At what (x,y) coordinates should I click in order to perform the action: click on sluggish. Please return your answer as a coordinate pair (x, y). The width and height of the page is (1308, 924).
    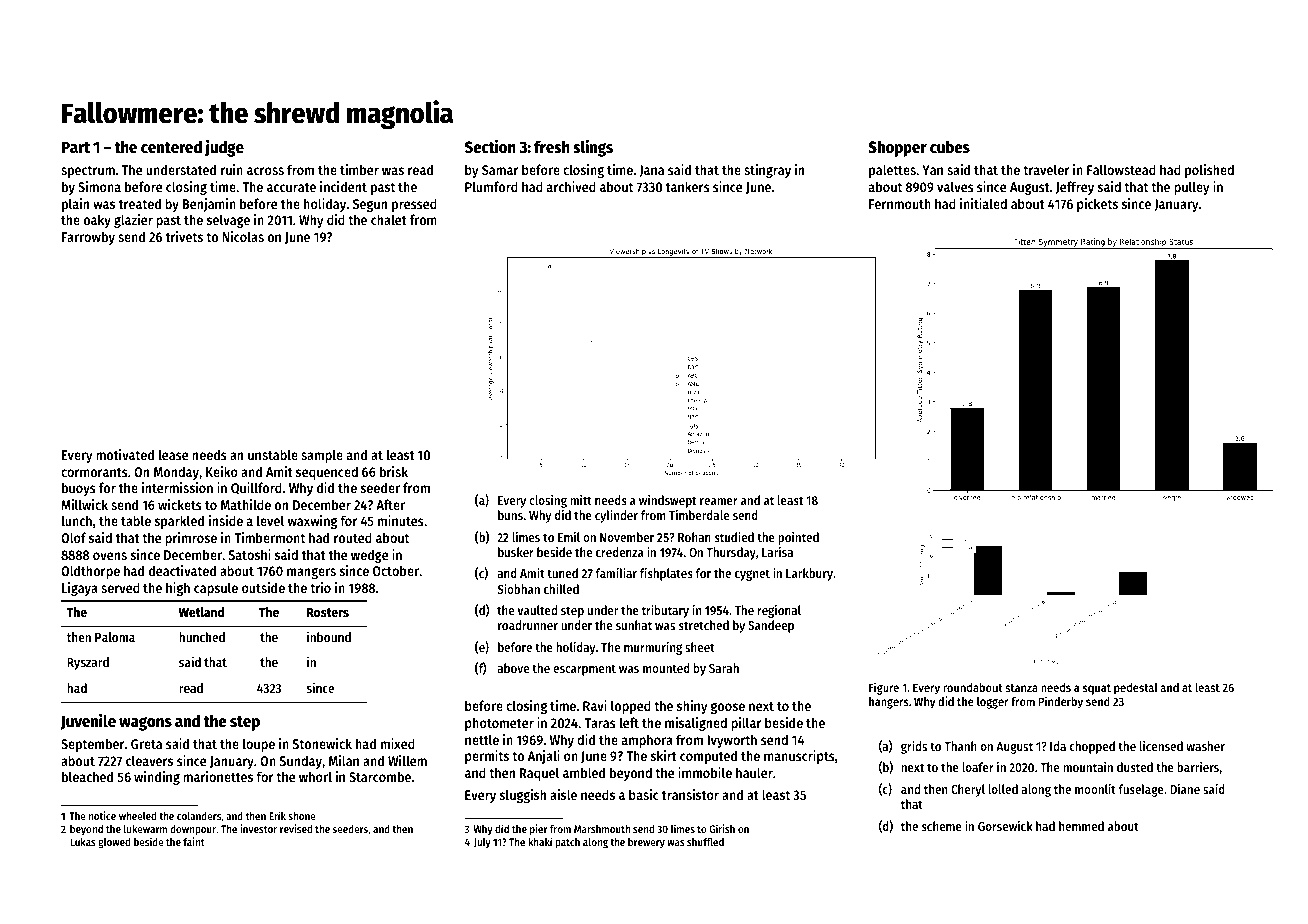
    Looking at the image, I should click on (523, 796).
